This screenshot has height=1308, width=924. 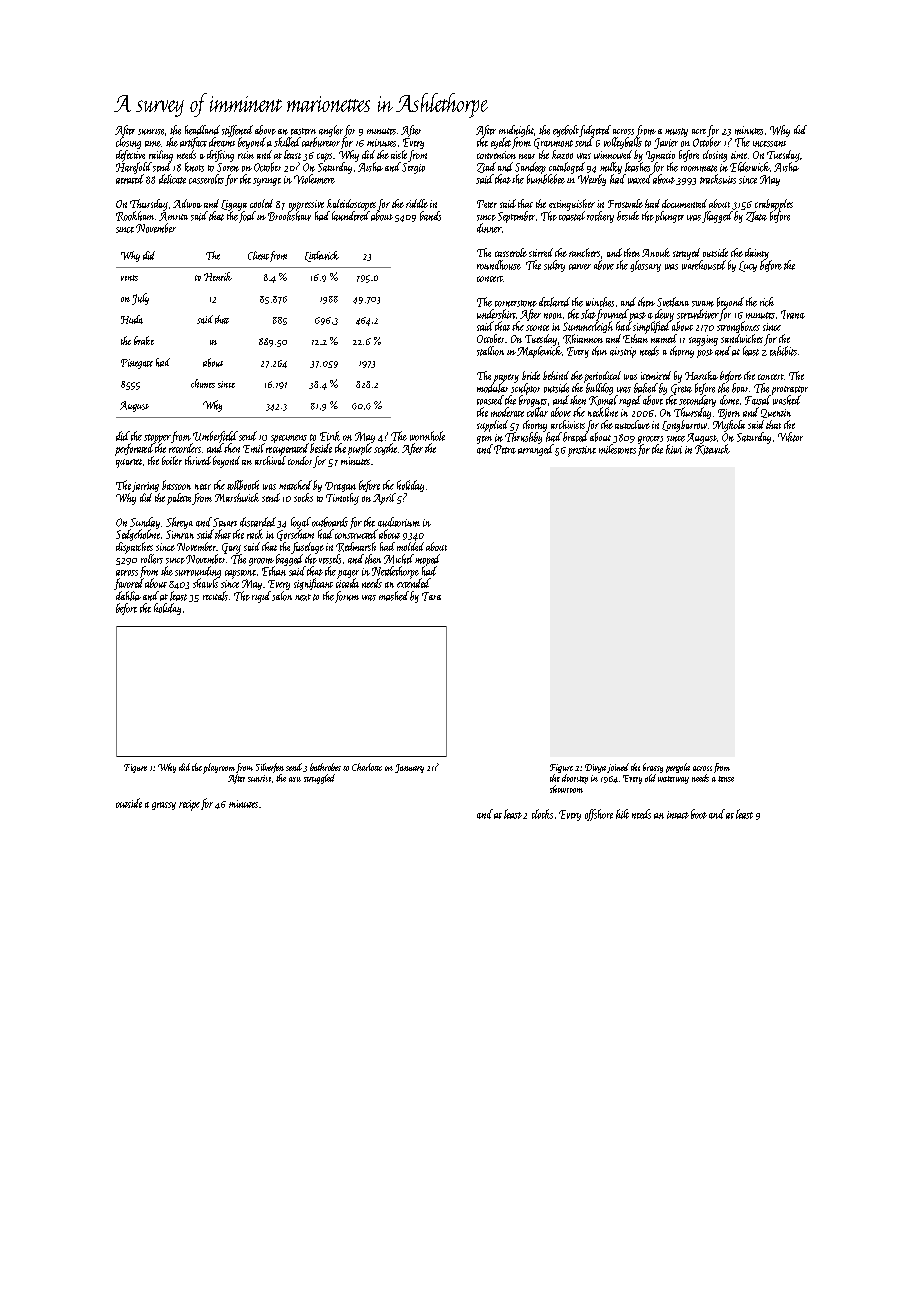 What do you see at coordinates (490, 351) in the screenshot?
I see `stallion` at bounding box center [490, 351].
